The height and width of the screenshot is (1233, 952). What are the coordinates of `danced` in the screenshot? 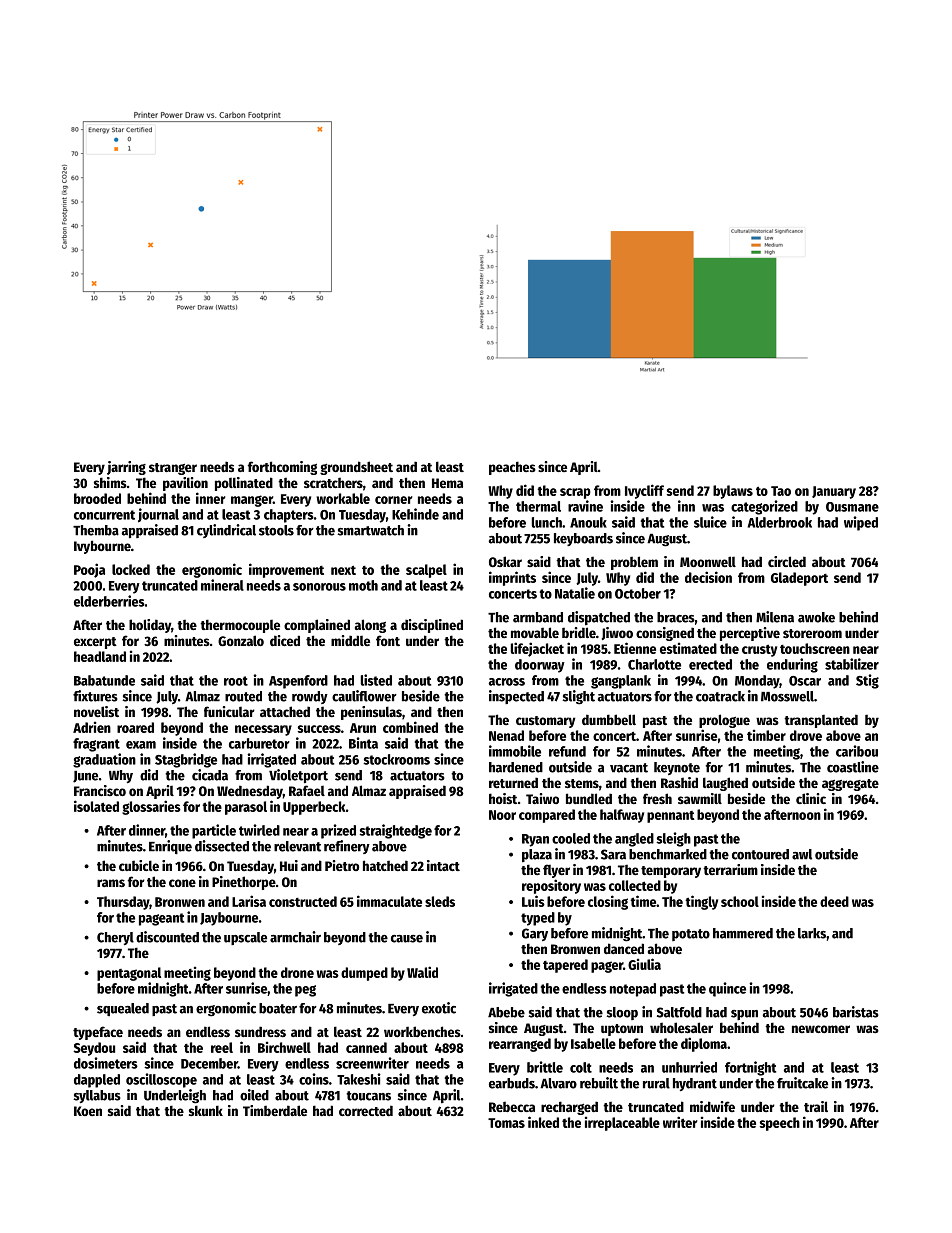 It's located at (624, 948).
